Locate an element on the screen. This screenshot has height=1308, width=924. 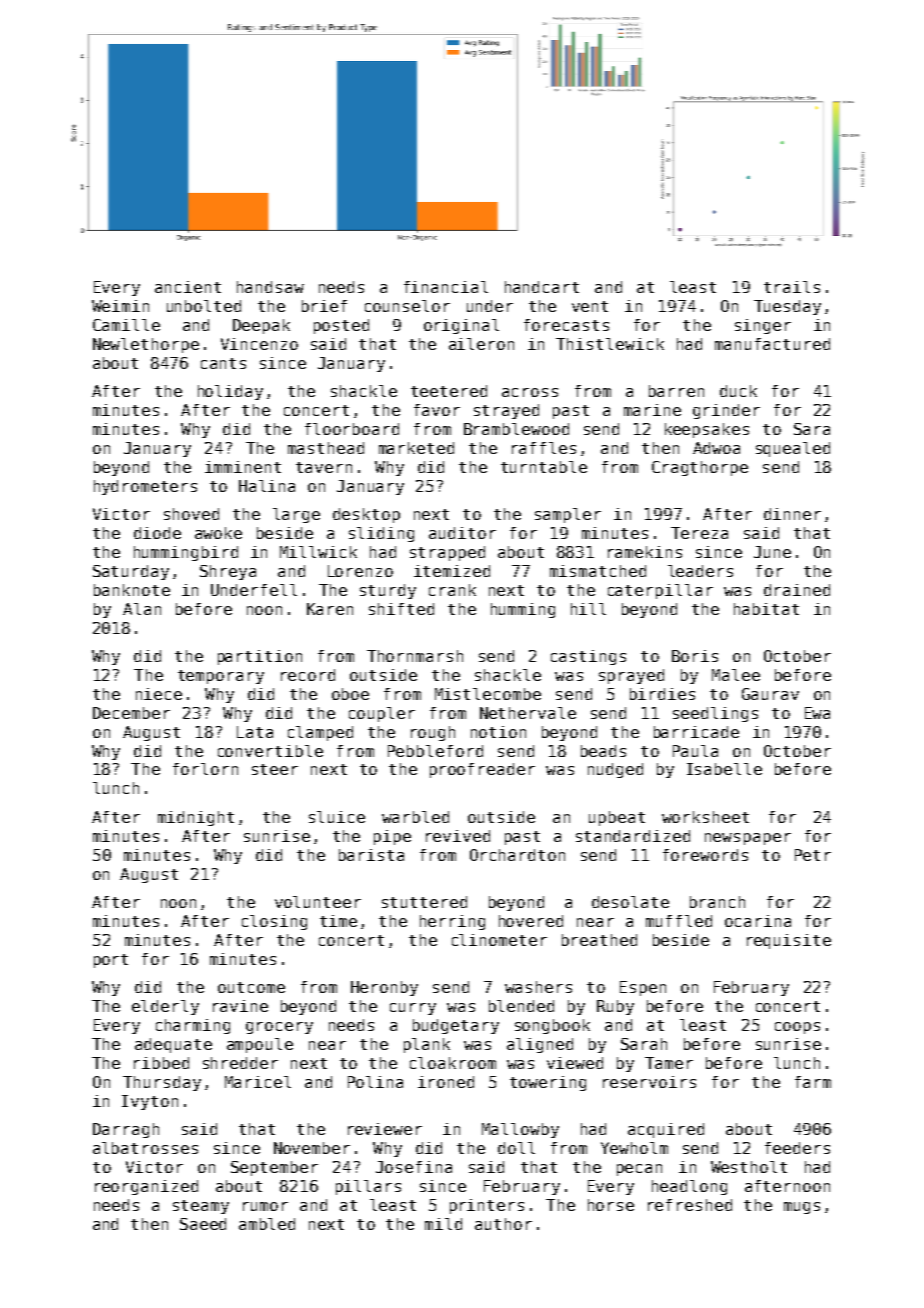
handsaw is located at coordinates (270, 287).
